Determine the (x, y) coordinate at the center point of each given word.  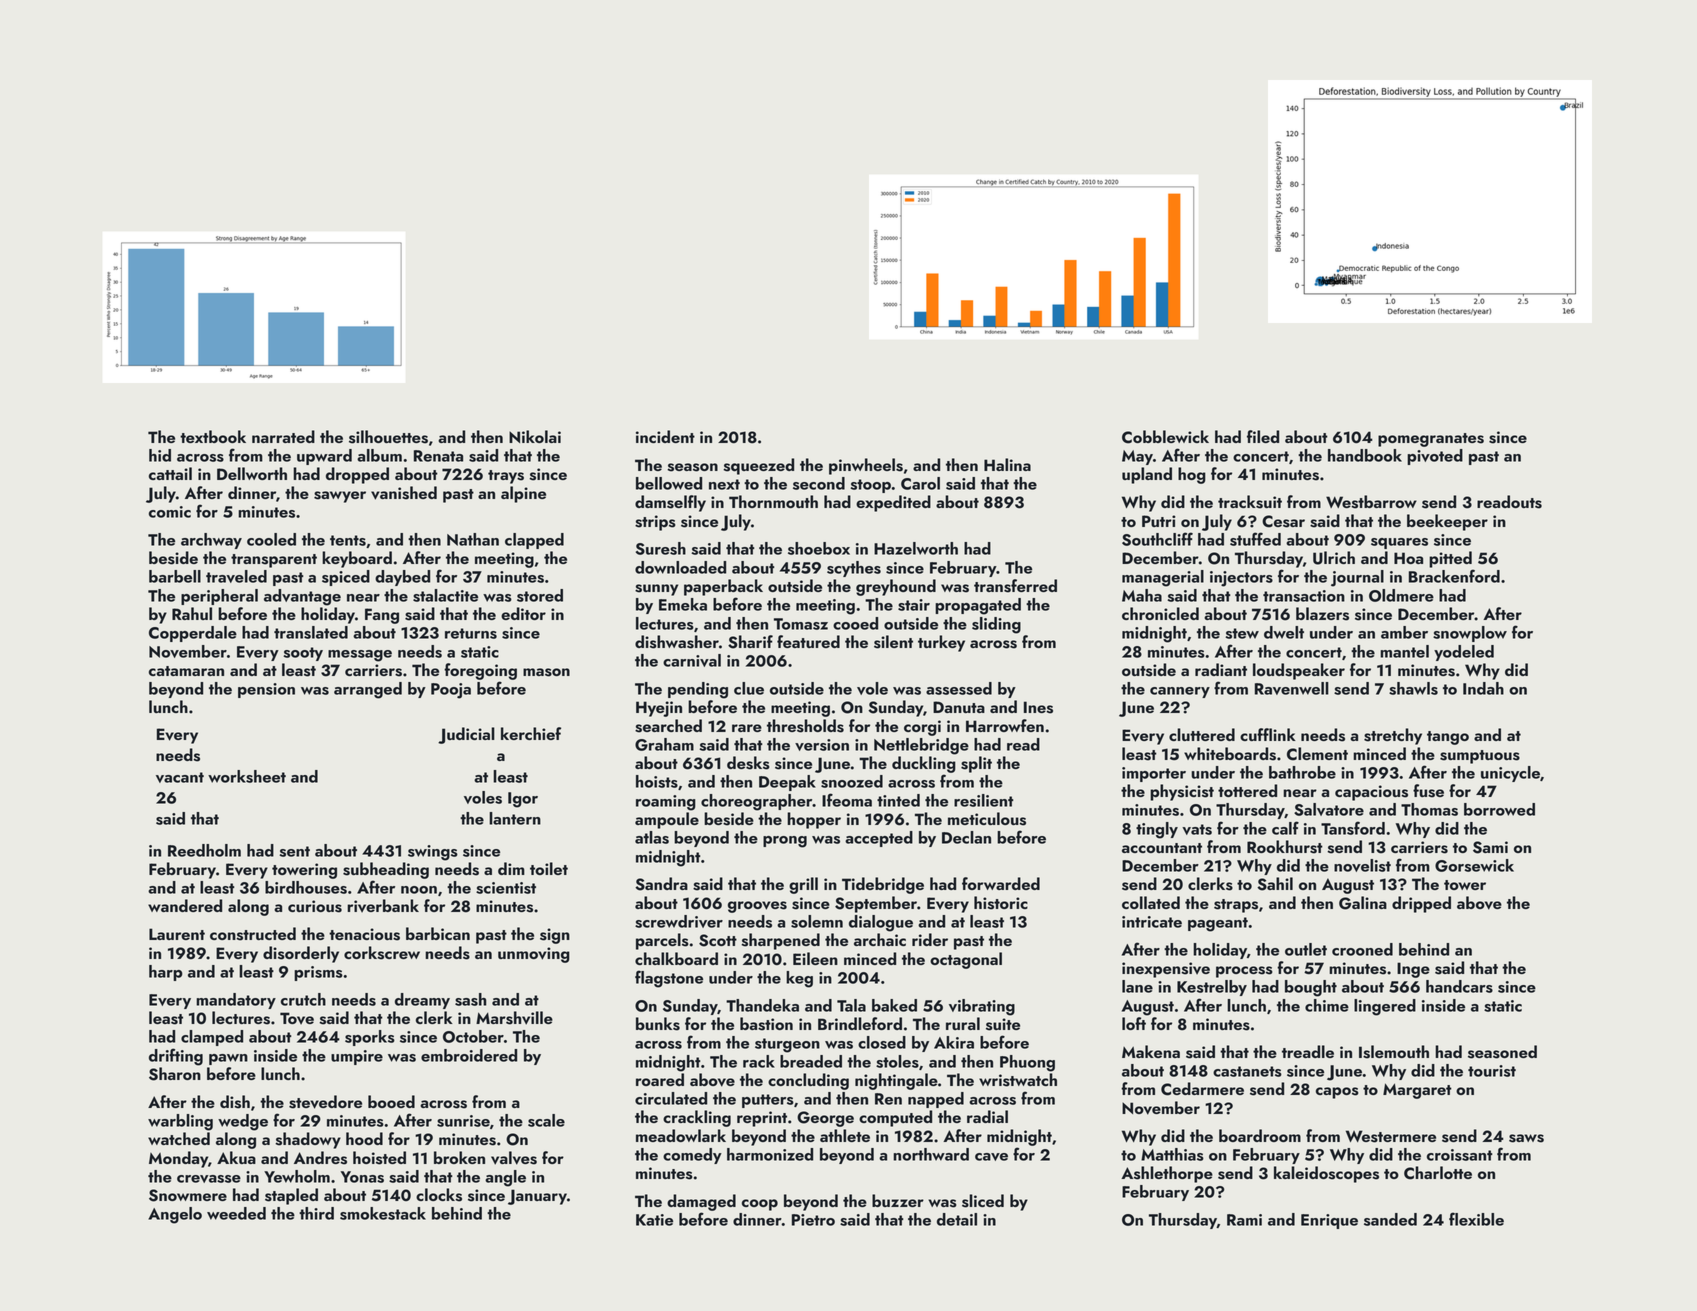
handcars (1459, 986)
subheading (386, 870)
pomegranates (1431, 440)
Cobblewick (1165, 437)
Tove (297, 1018)
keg (799, 979)
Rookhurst (1285, 847)
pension (266, 690)
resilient (984, 800)
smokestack (383, 1213)
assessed (959, 688)
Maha (1142, 595)
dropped (357, 475)
